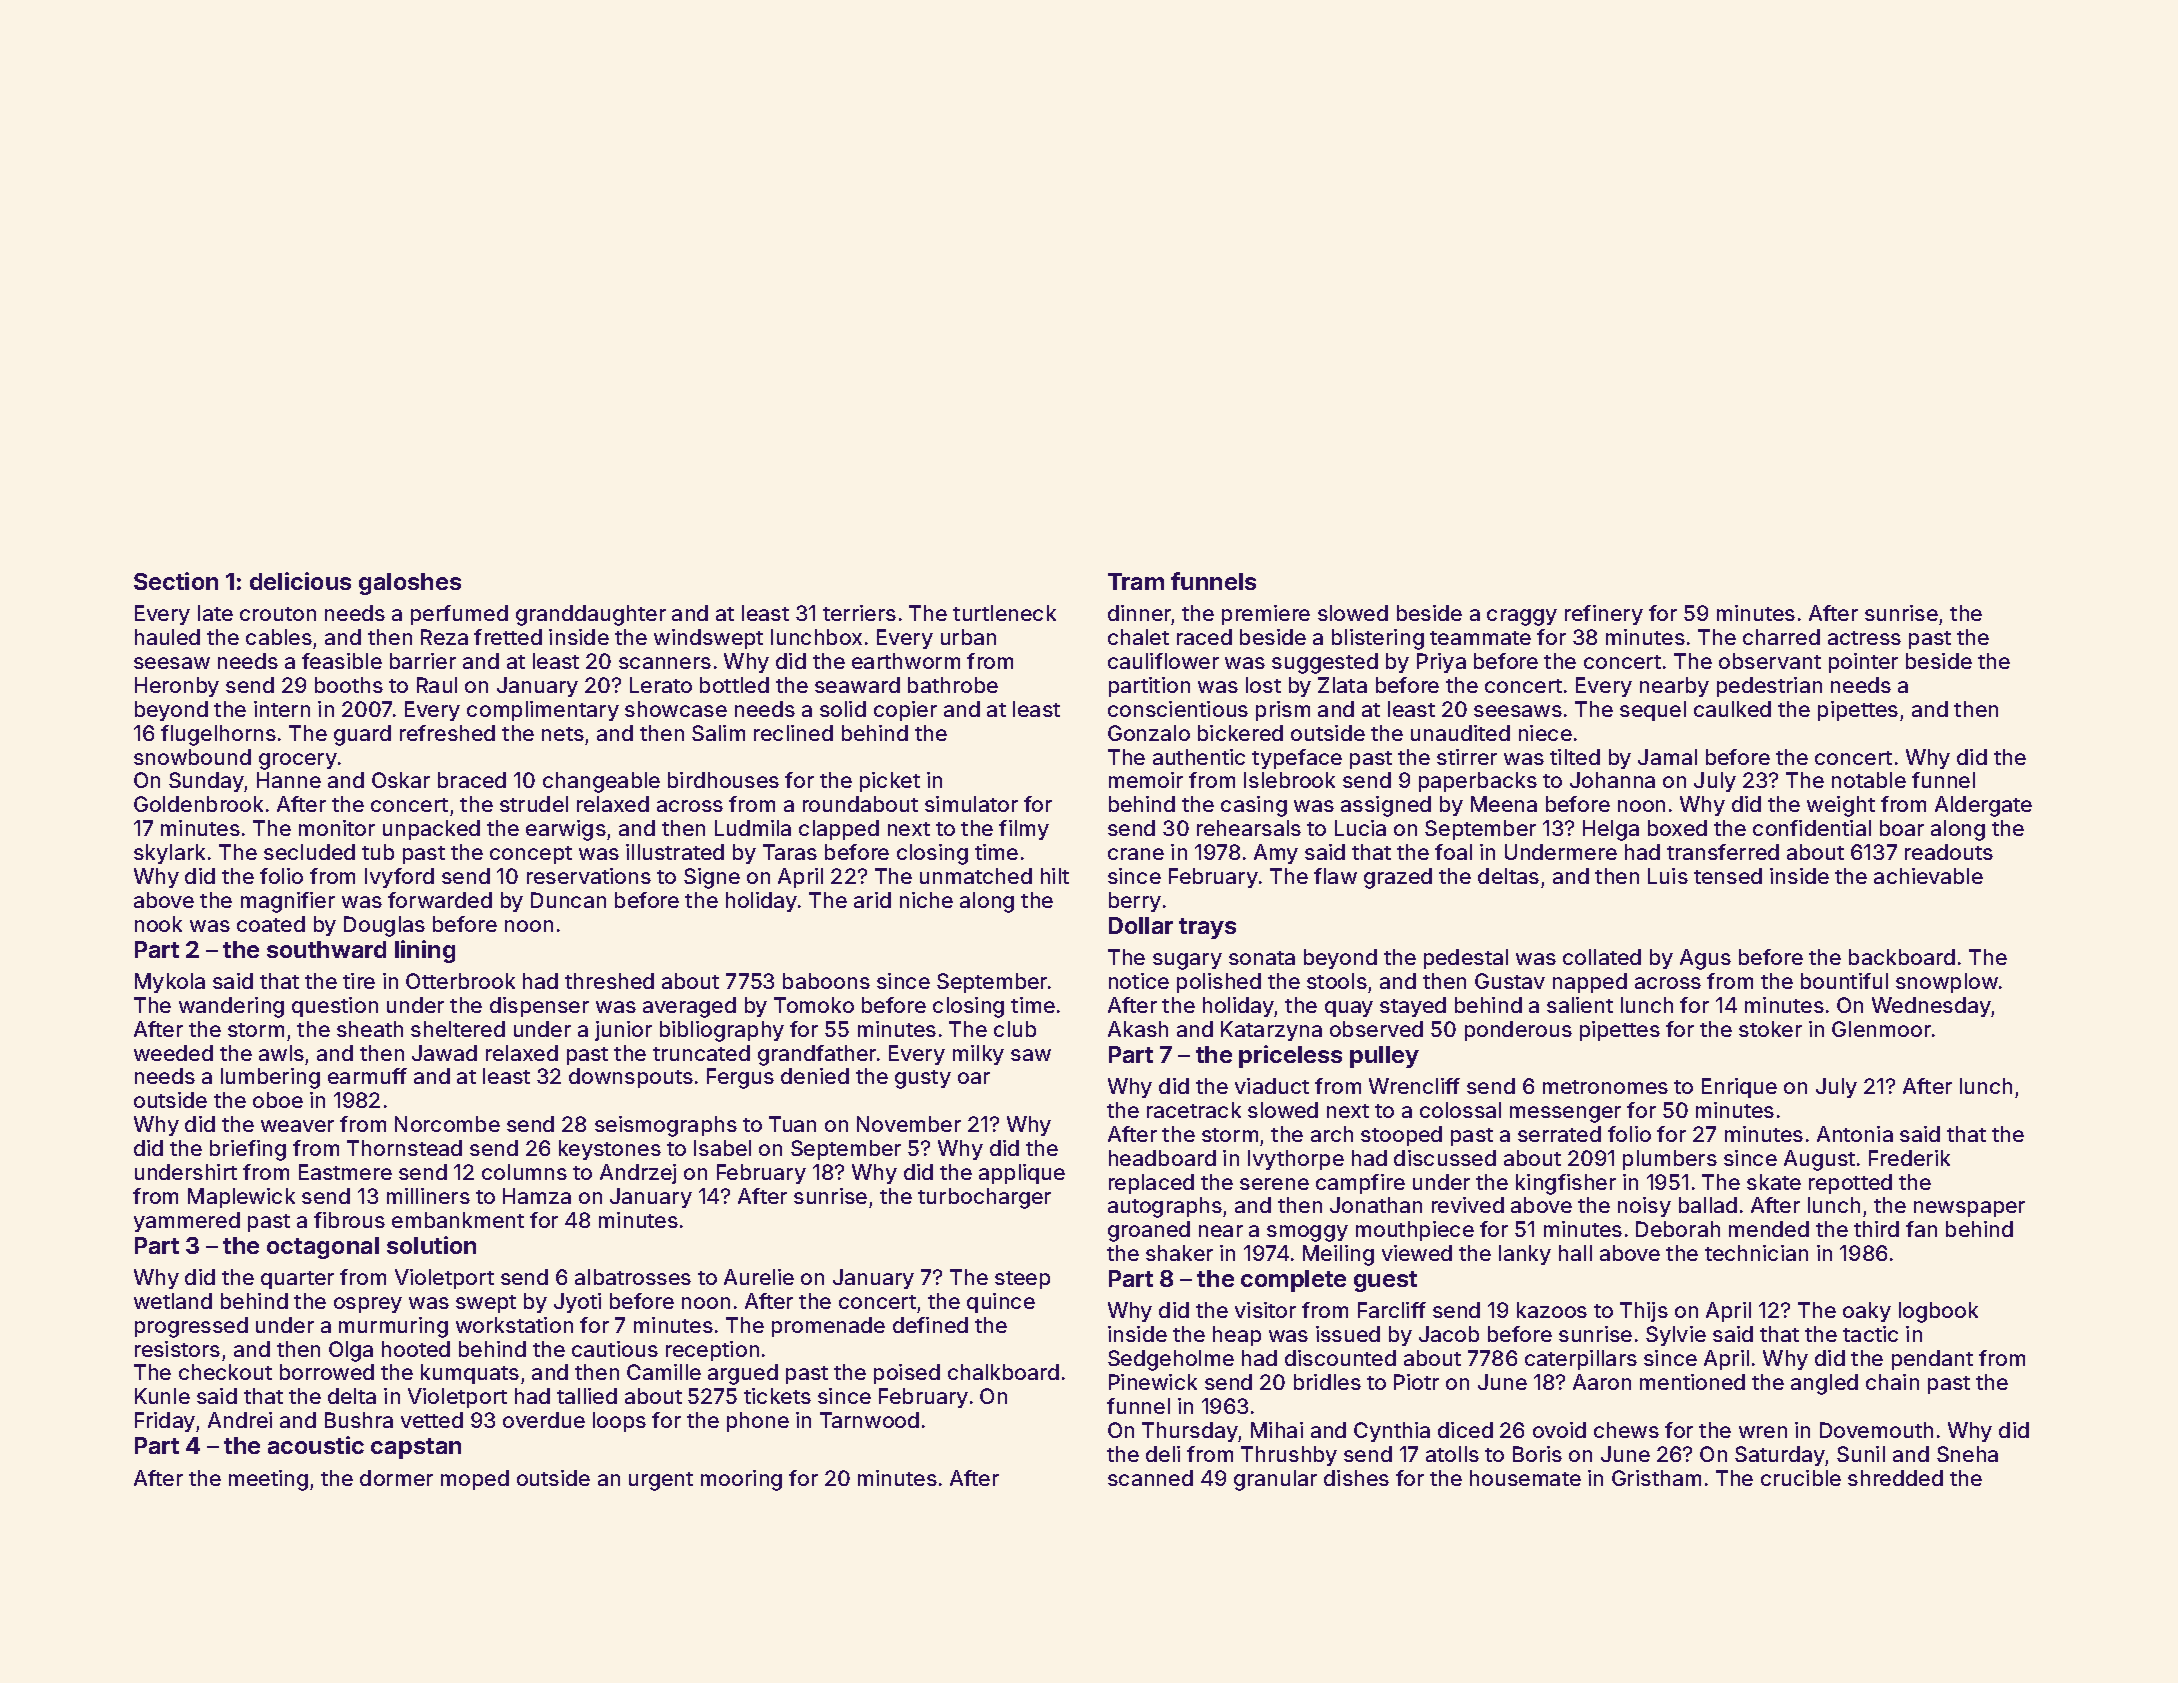 Image resolution: width=2178 pixels, height=1683 pixels. What do you see at coordinates (1844, 981) in the screenshot?
I see `bountiful` at bounding box center [1844, 981].
